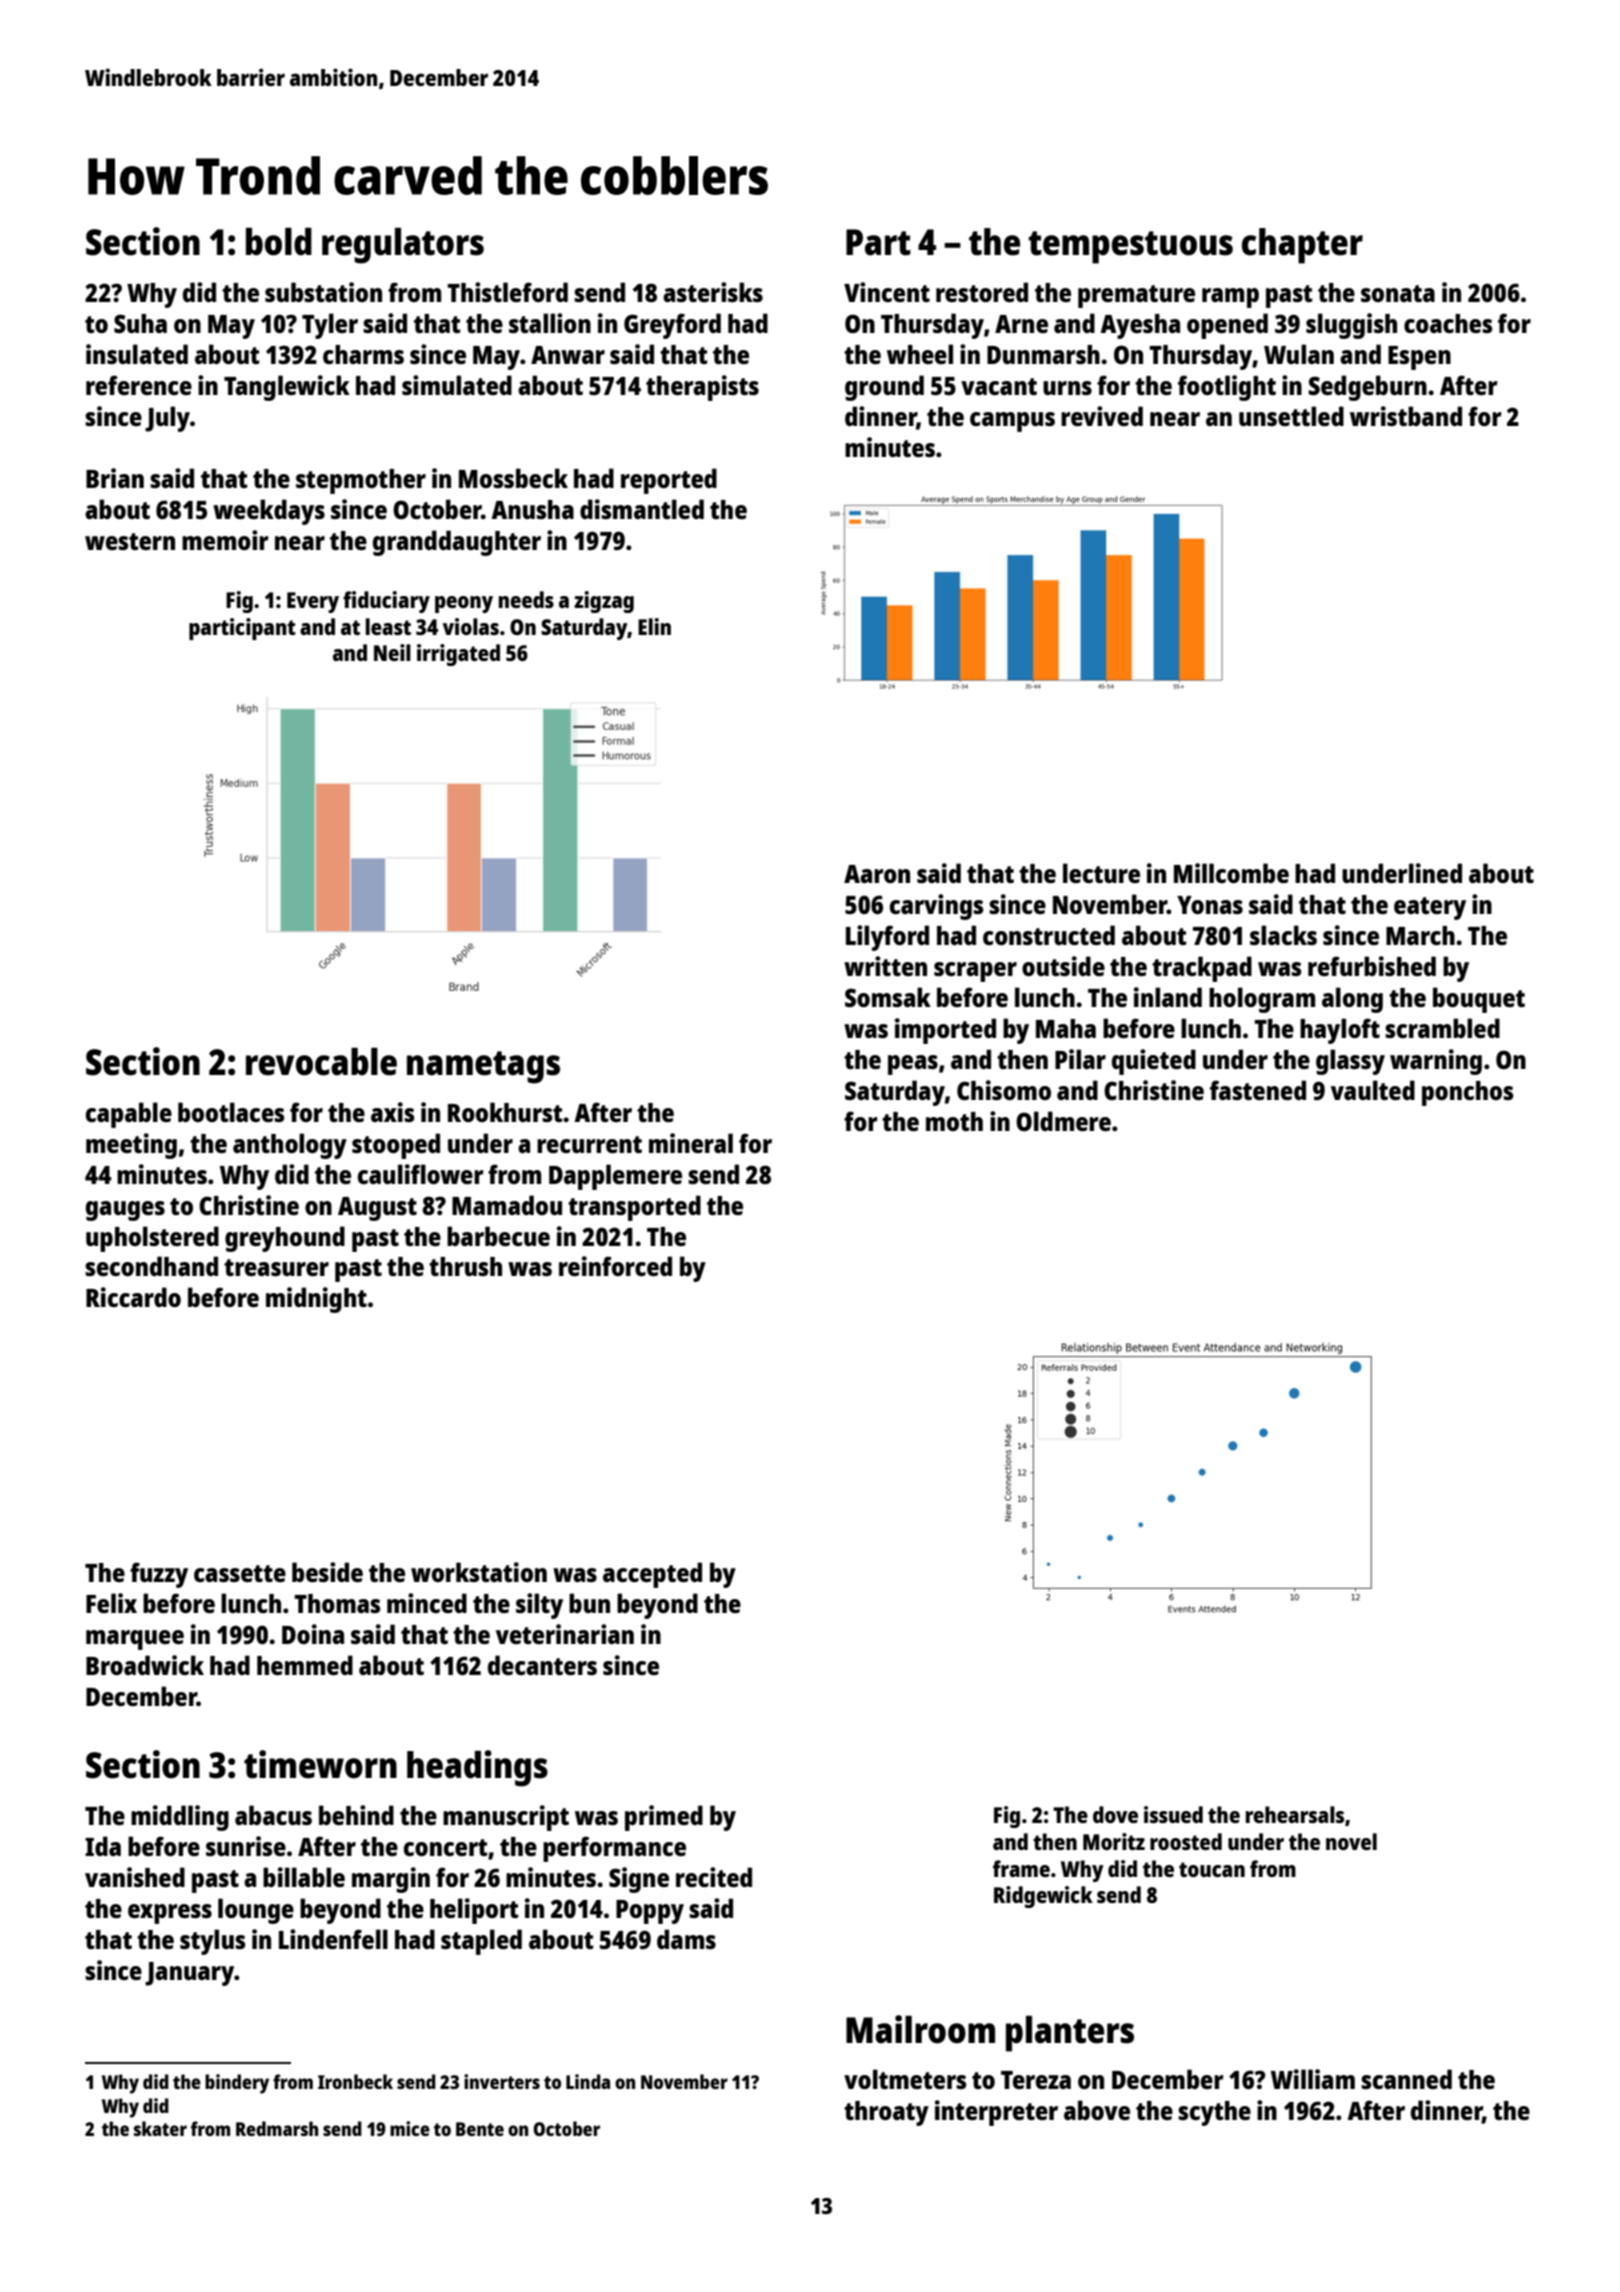 The image size is (1620, 2292). Describe the element at coordinates (1004, 1090) in the image. I see `Chisomo` at that location.
